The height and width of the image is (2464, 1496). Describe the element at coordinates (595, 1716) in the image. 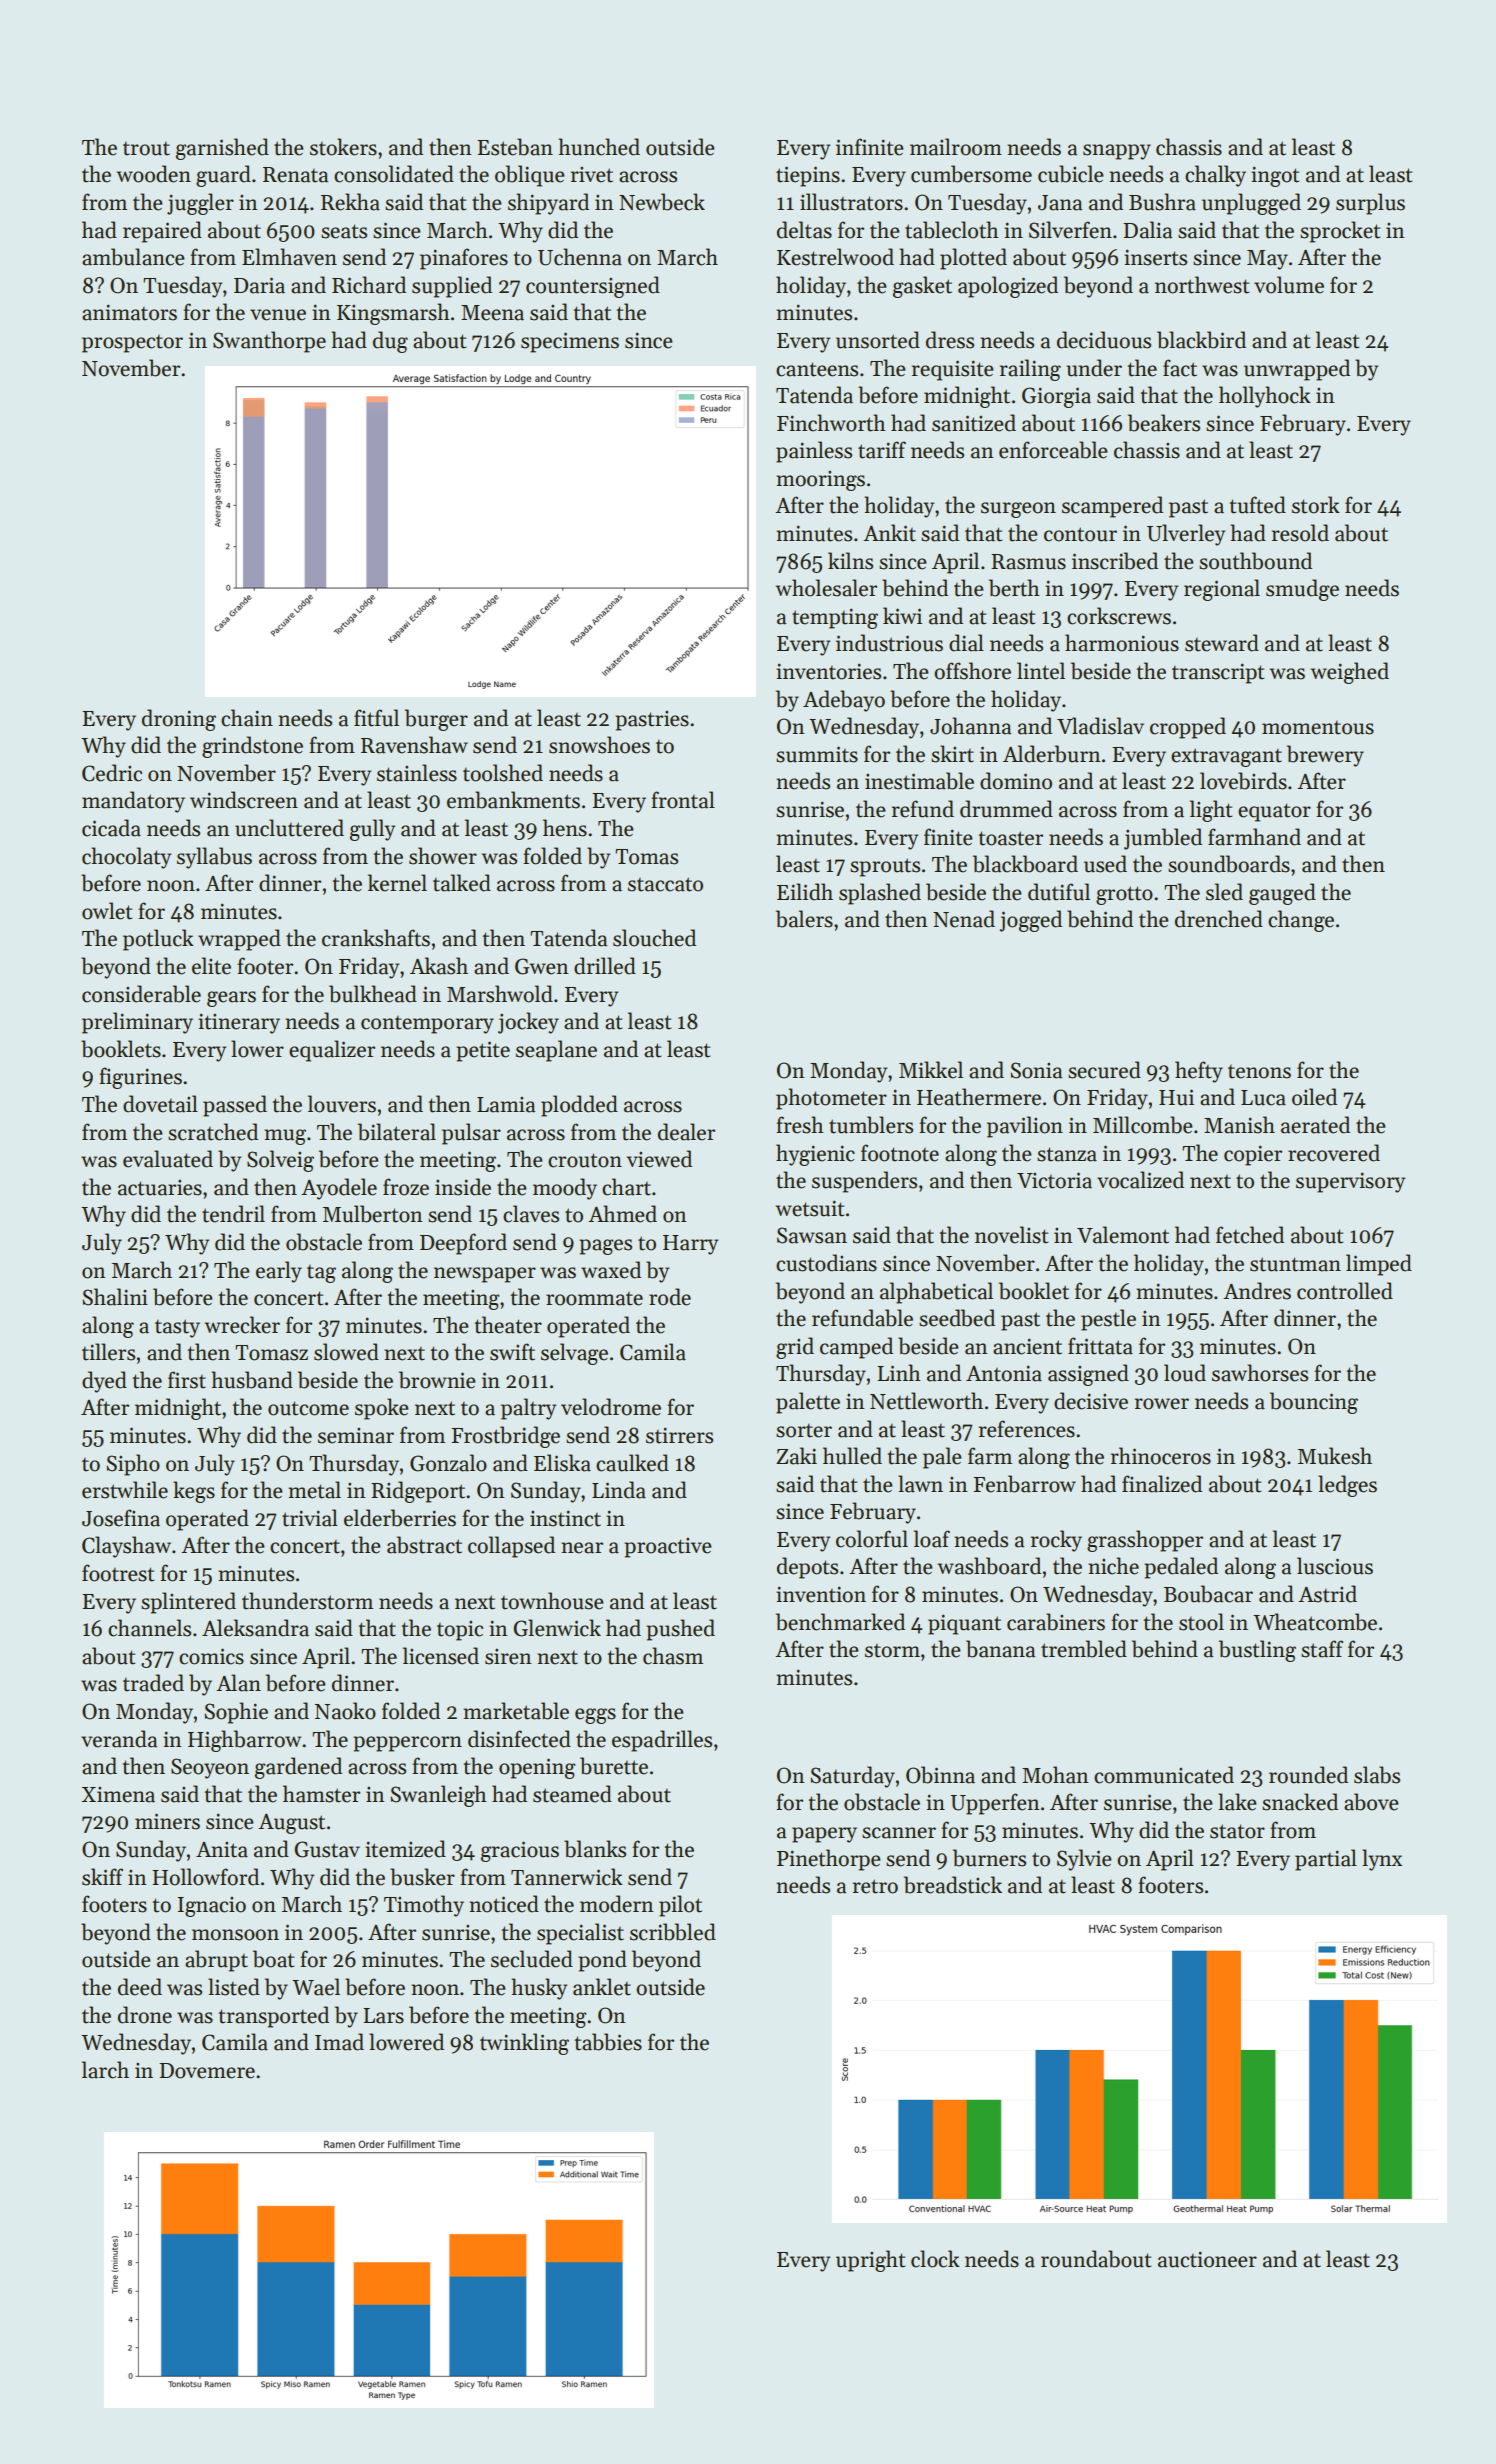

I see `eggs` at that location.
